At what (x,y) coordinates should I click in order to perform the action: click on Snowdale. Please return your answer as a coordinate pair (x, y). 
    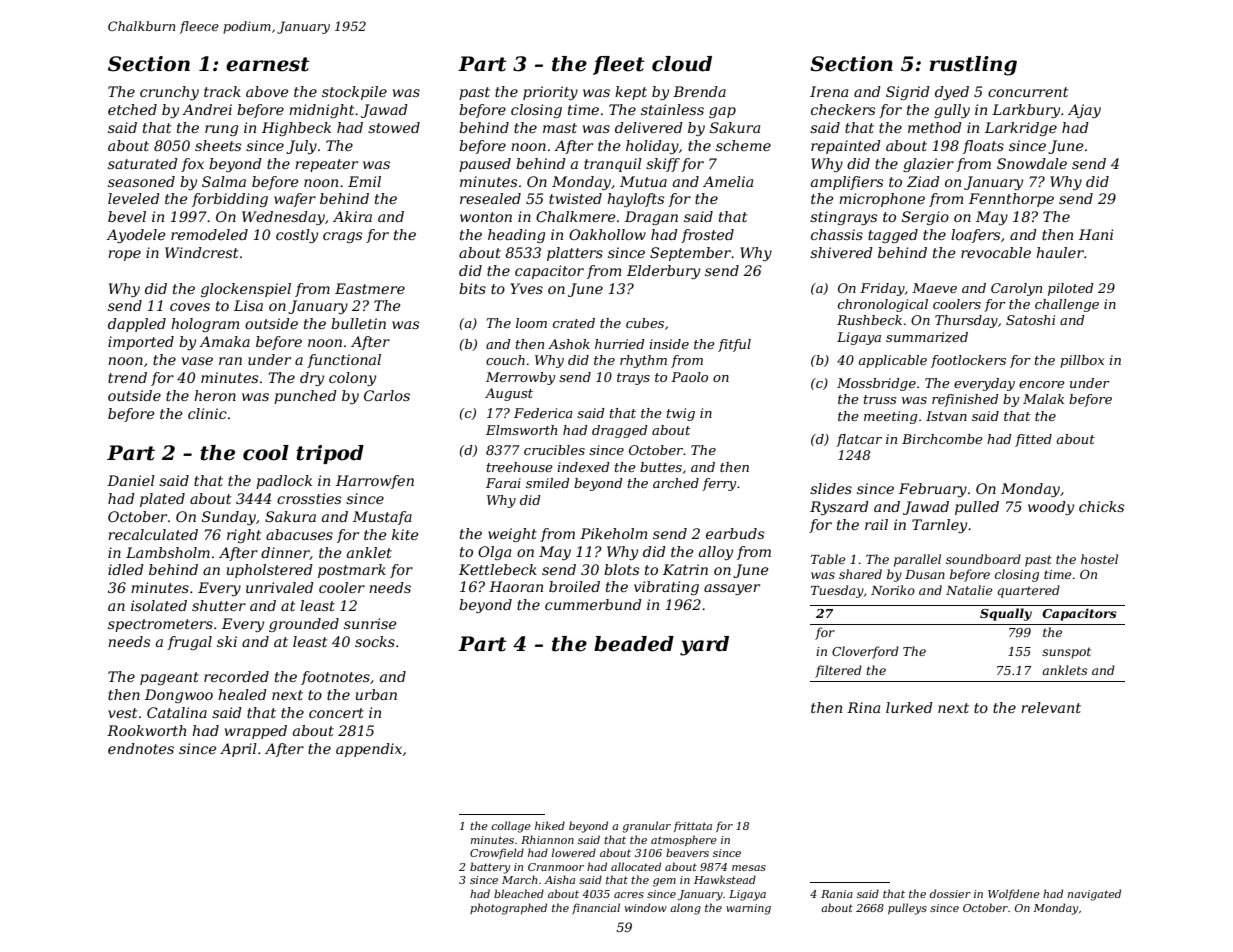
    Looking at the image, I should click on (1032, 163).
